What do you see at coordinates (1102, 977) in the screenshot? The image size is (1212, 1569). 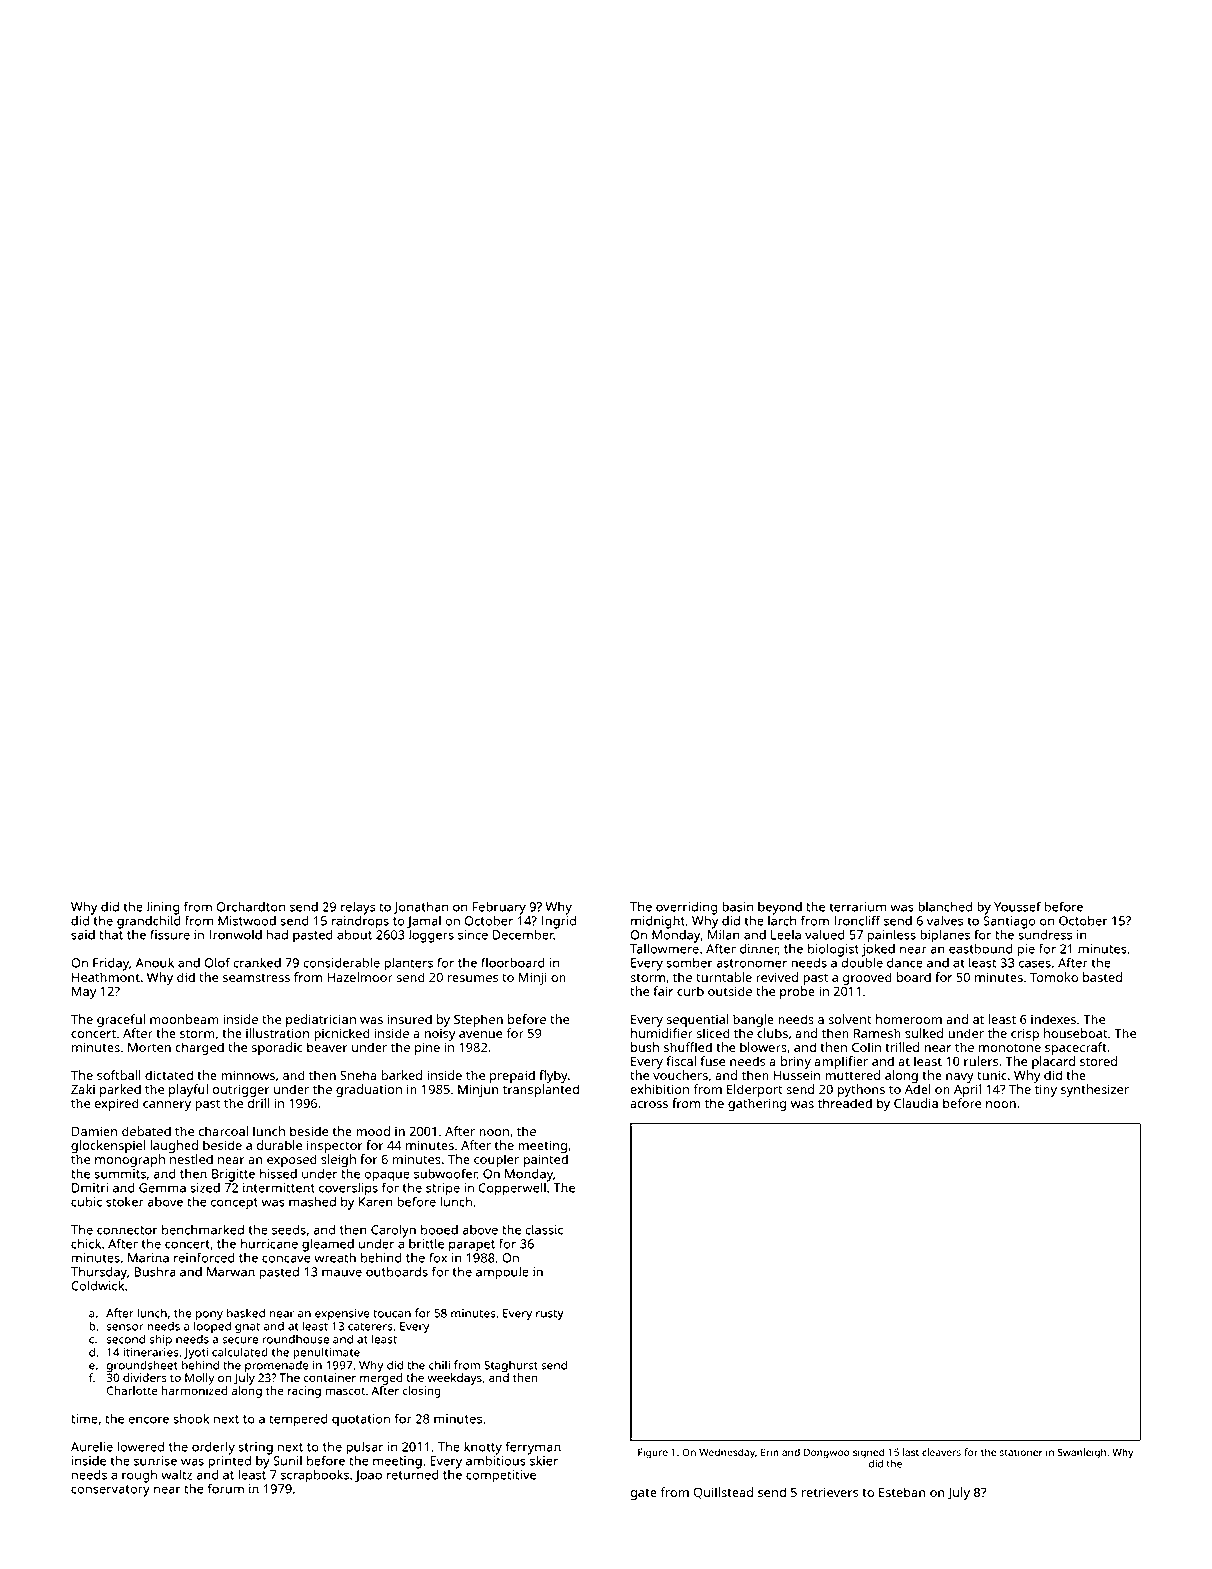 I see `basted` at bounding box center [1102, 977].
